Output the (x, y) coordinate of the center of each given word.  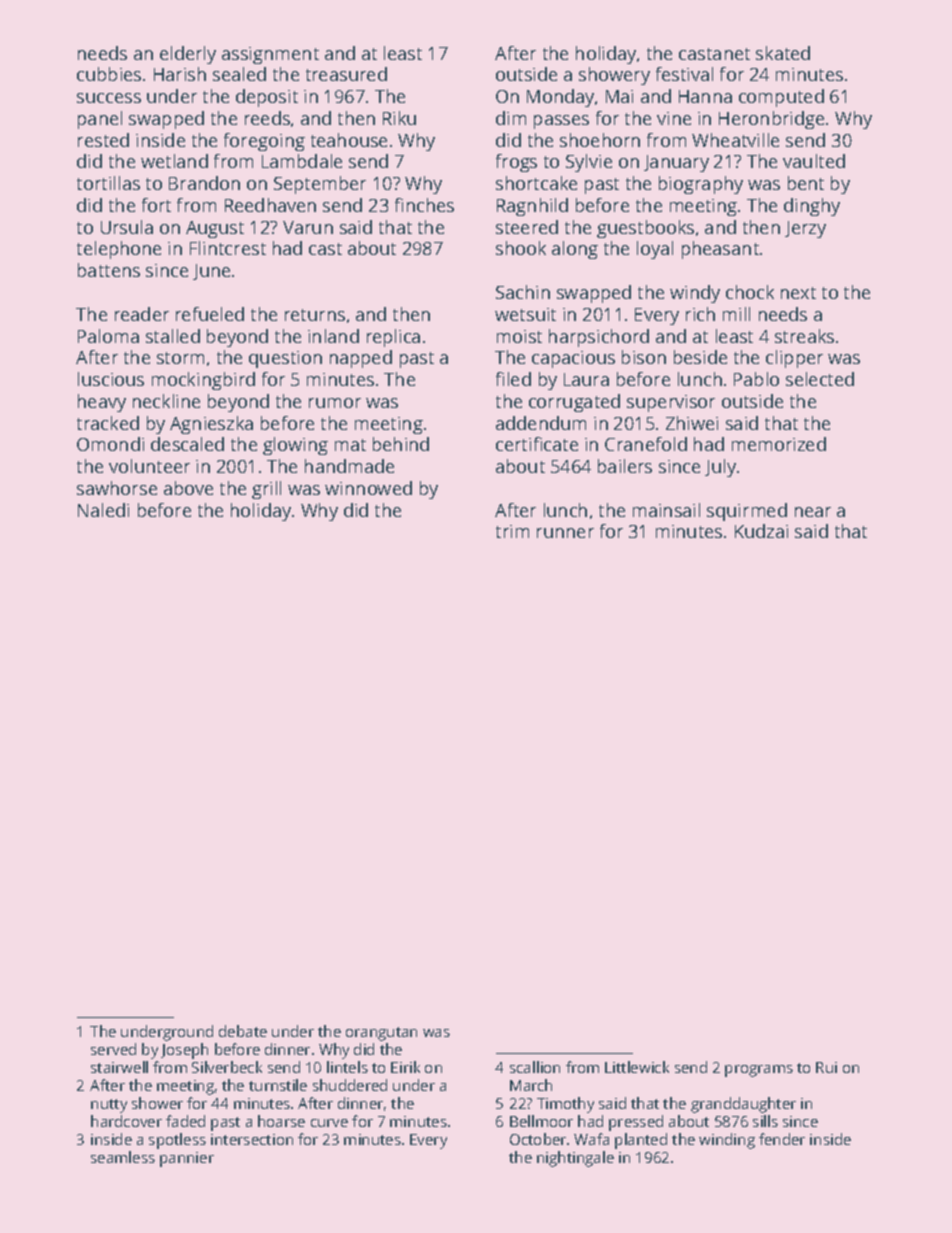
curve (329, 1123)
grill (266, 490)
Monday (560, 98)
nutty (109, 1106)
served (113, 1049)
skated (783, 53)
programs (759, 1071)
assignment (270, 55)
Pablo (756, 379)
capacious (573, 359)
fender (782, 1139)
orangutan (381, 1034)
